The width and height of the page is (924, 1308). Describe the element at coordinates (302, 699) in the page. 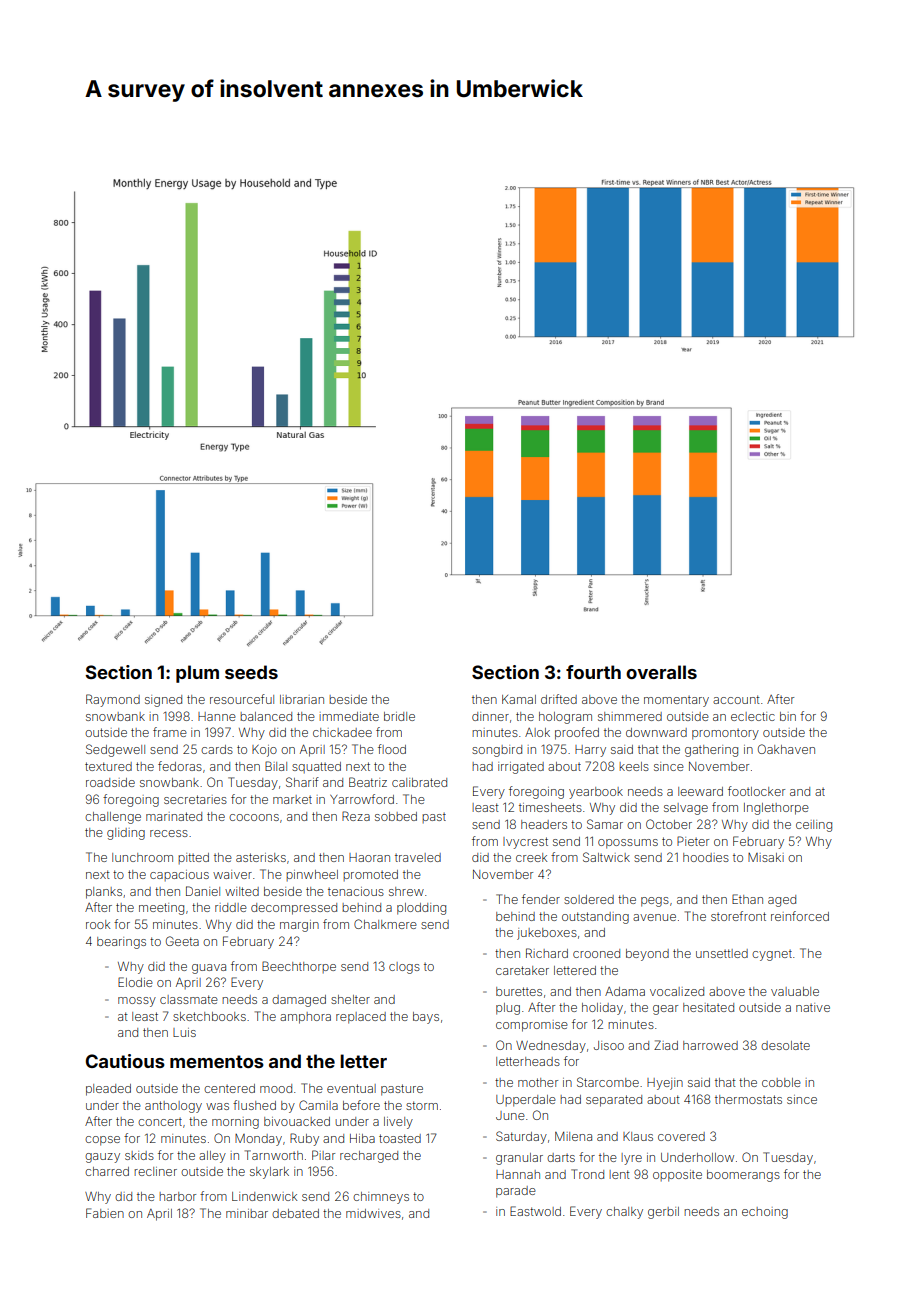

I see `librarian` at that location.
